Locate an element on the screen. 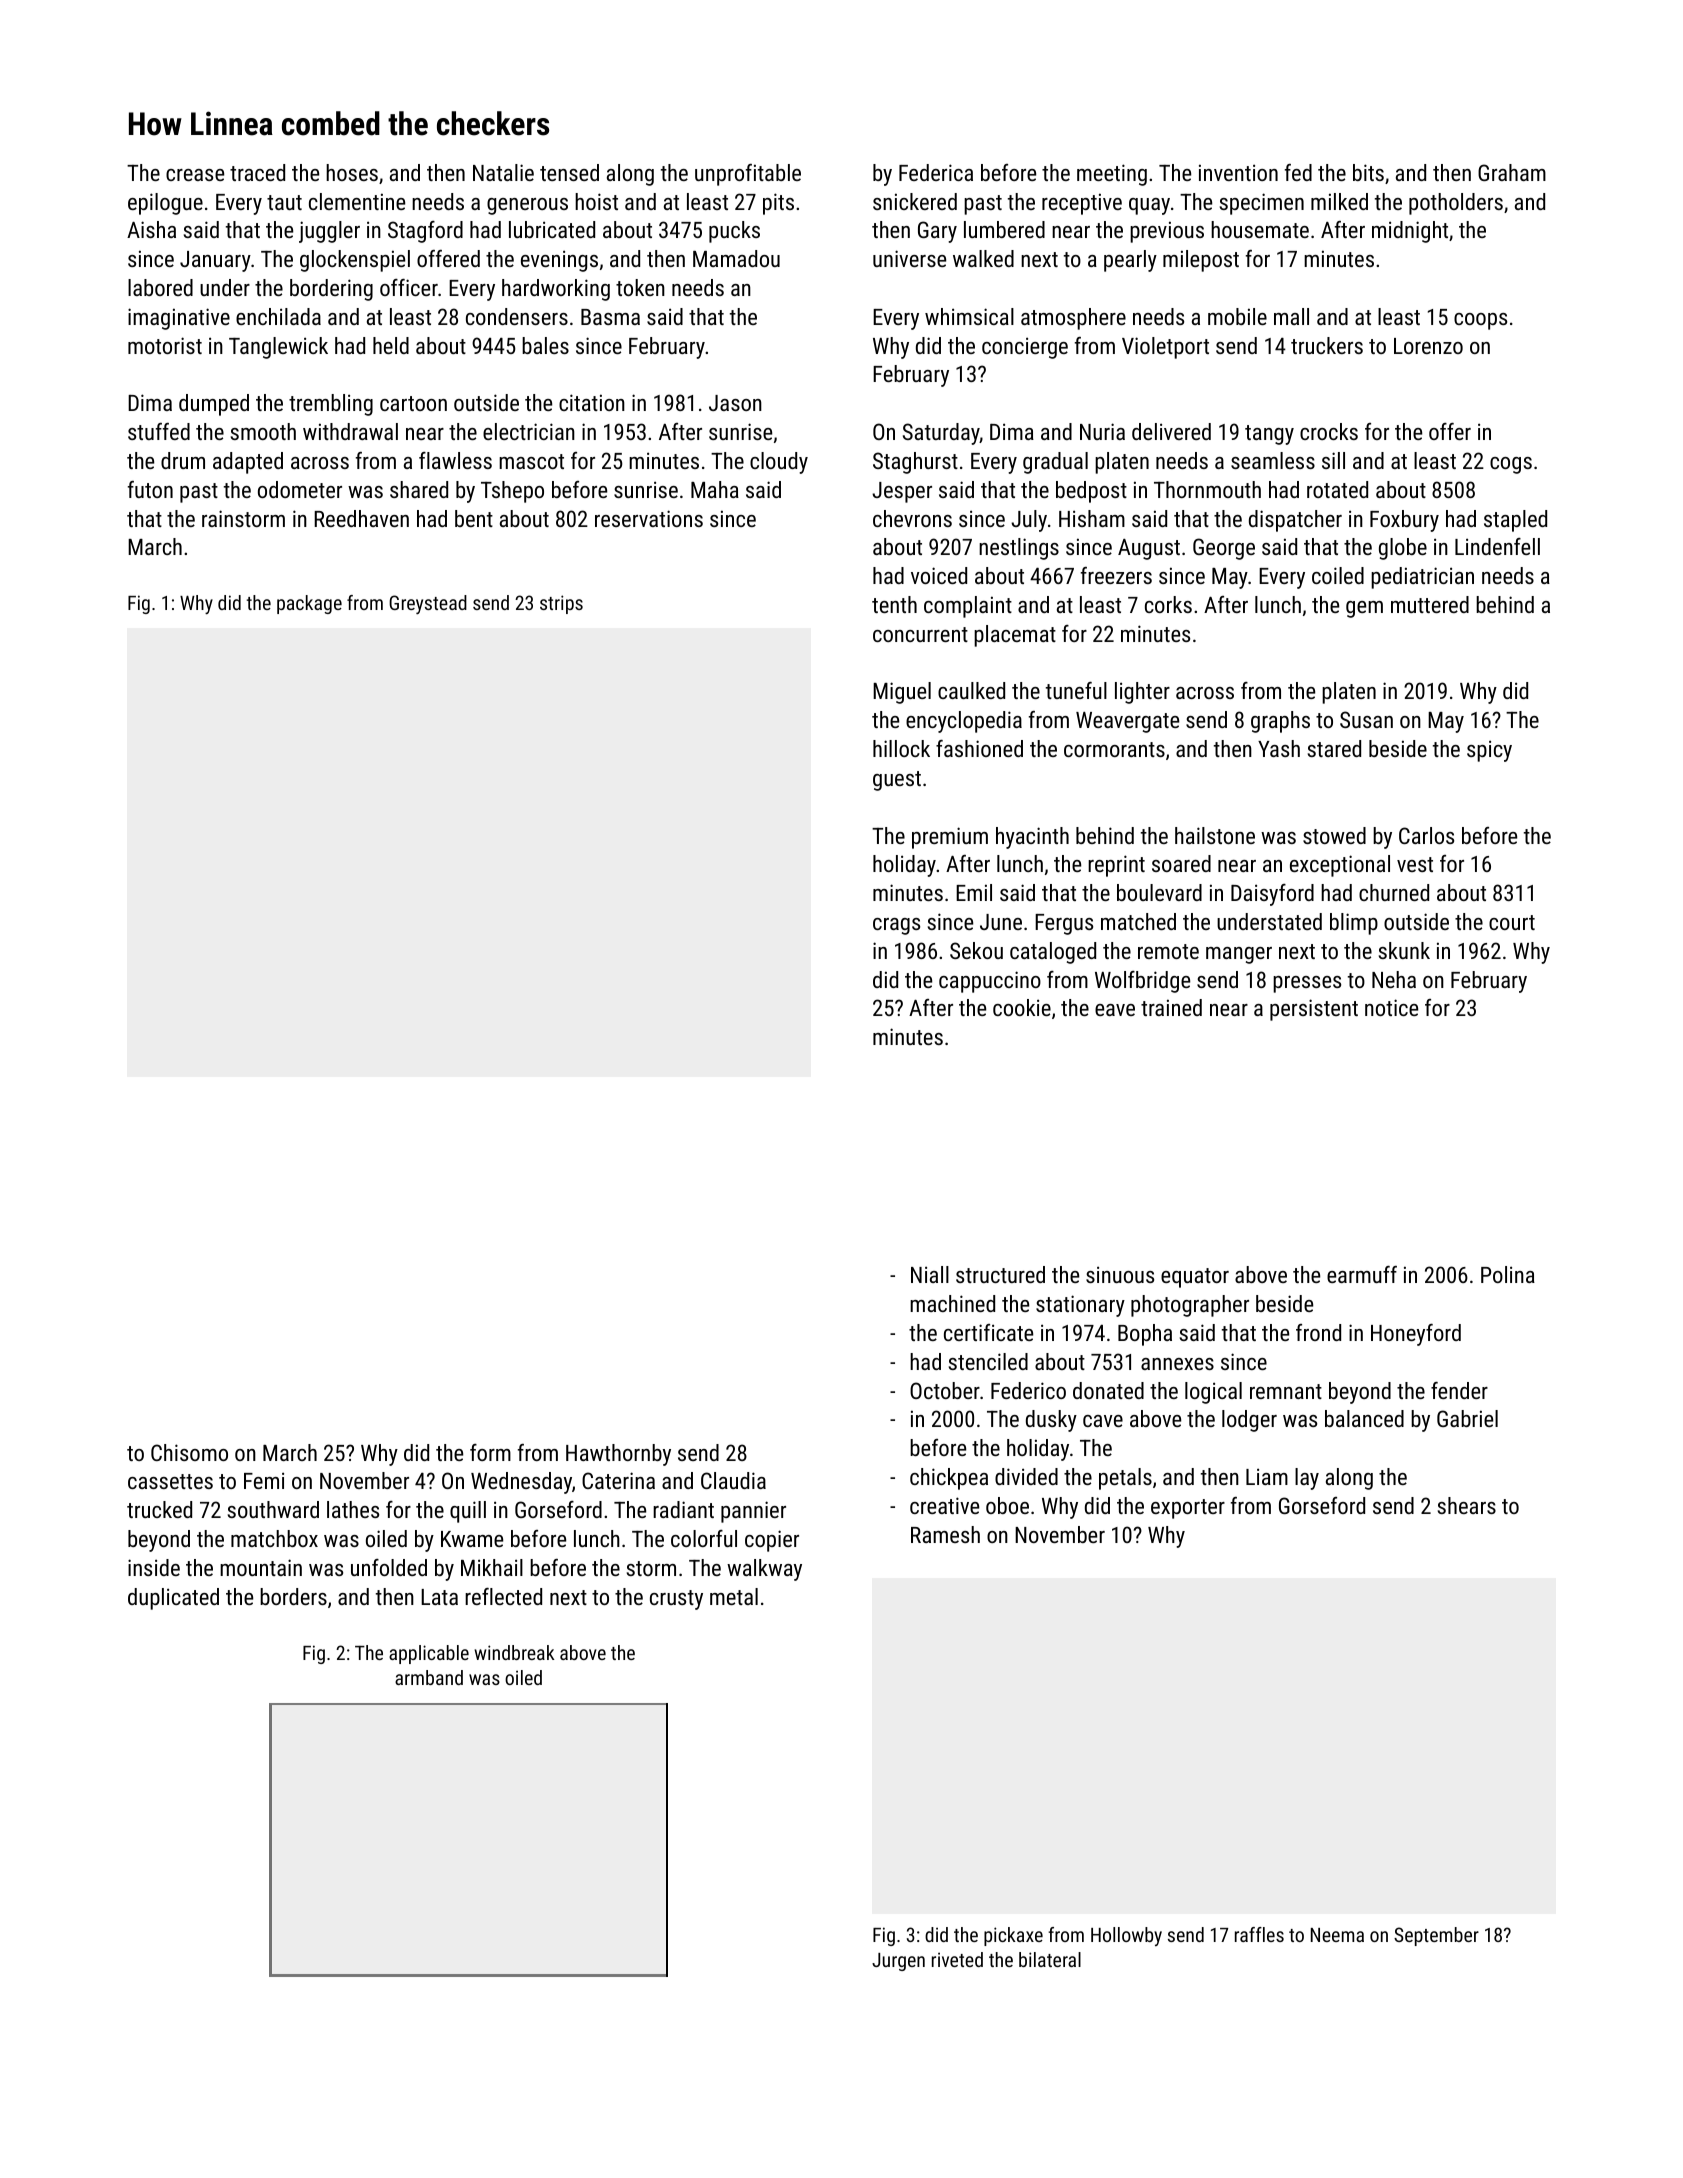  Hawthornby is located at coordinates (618, 1455).
